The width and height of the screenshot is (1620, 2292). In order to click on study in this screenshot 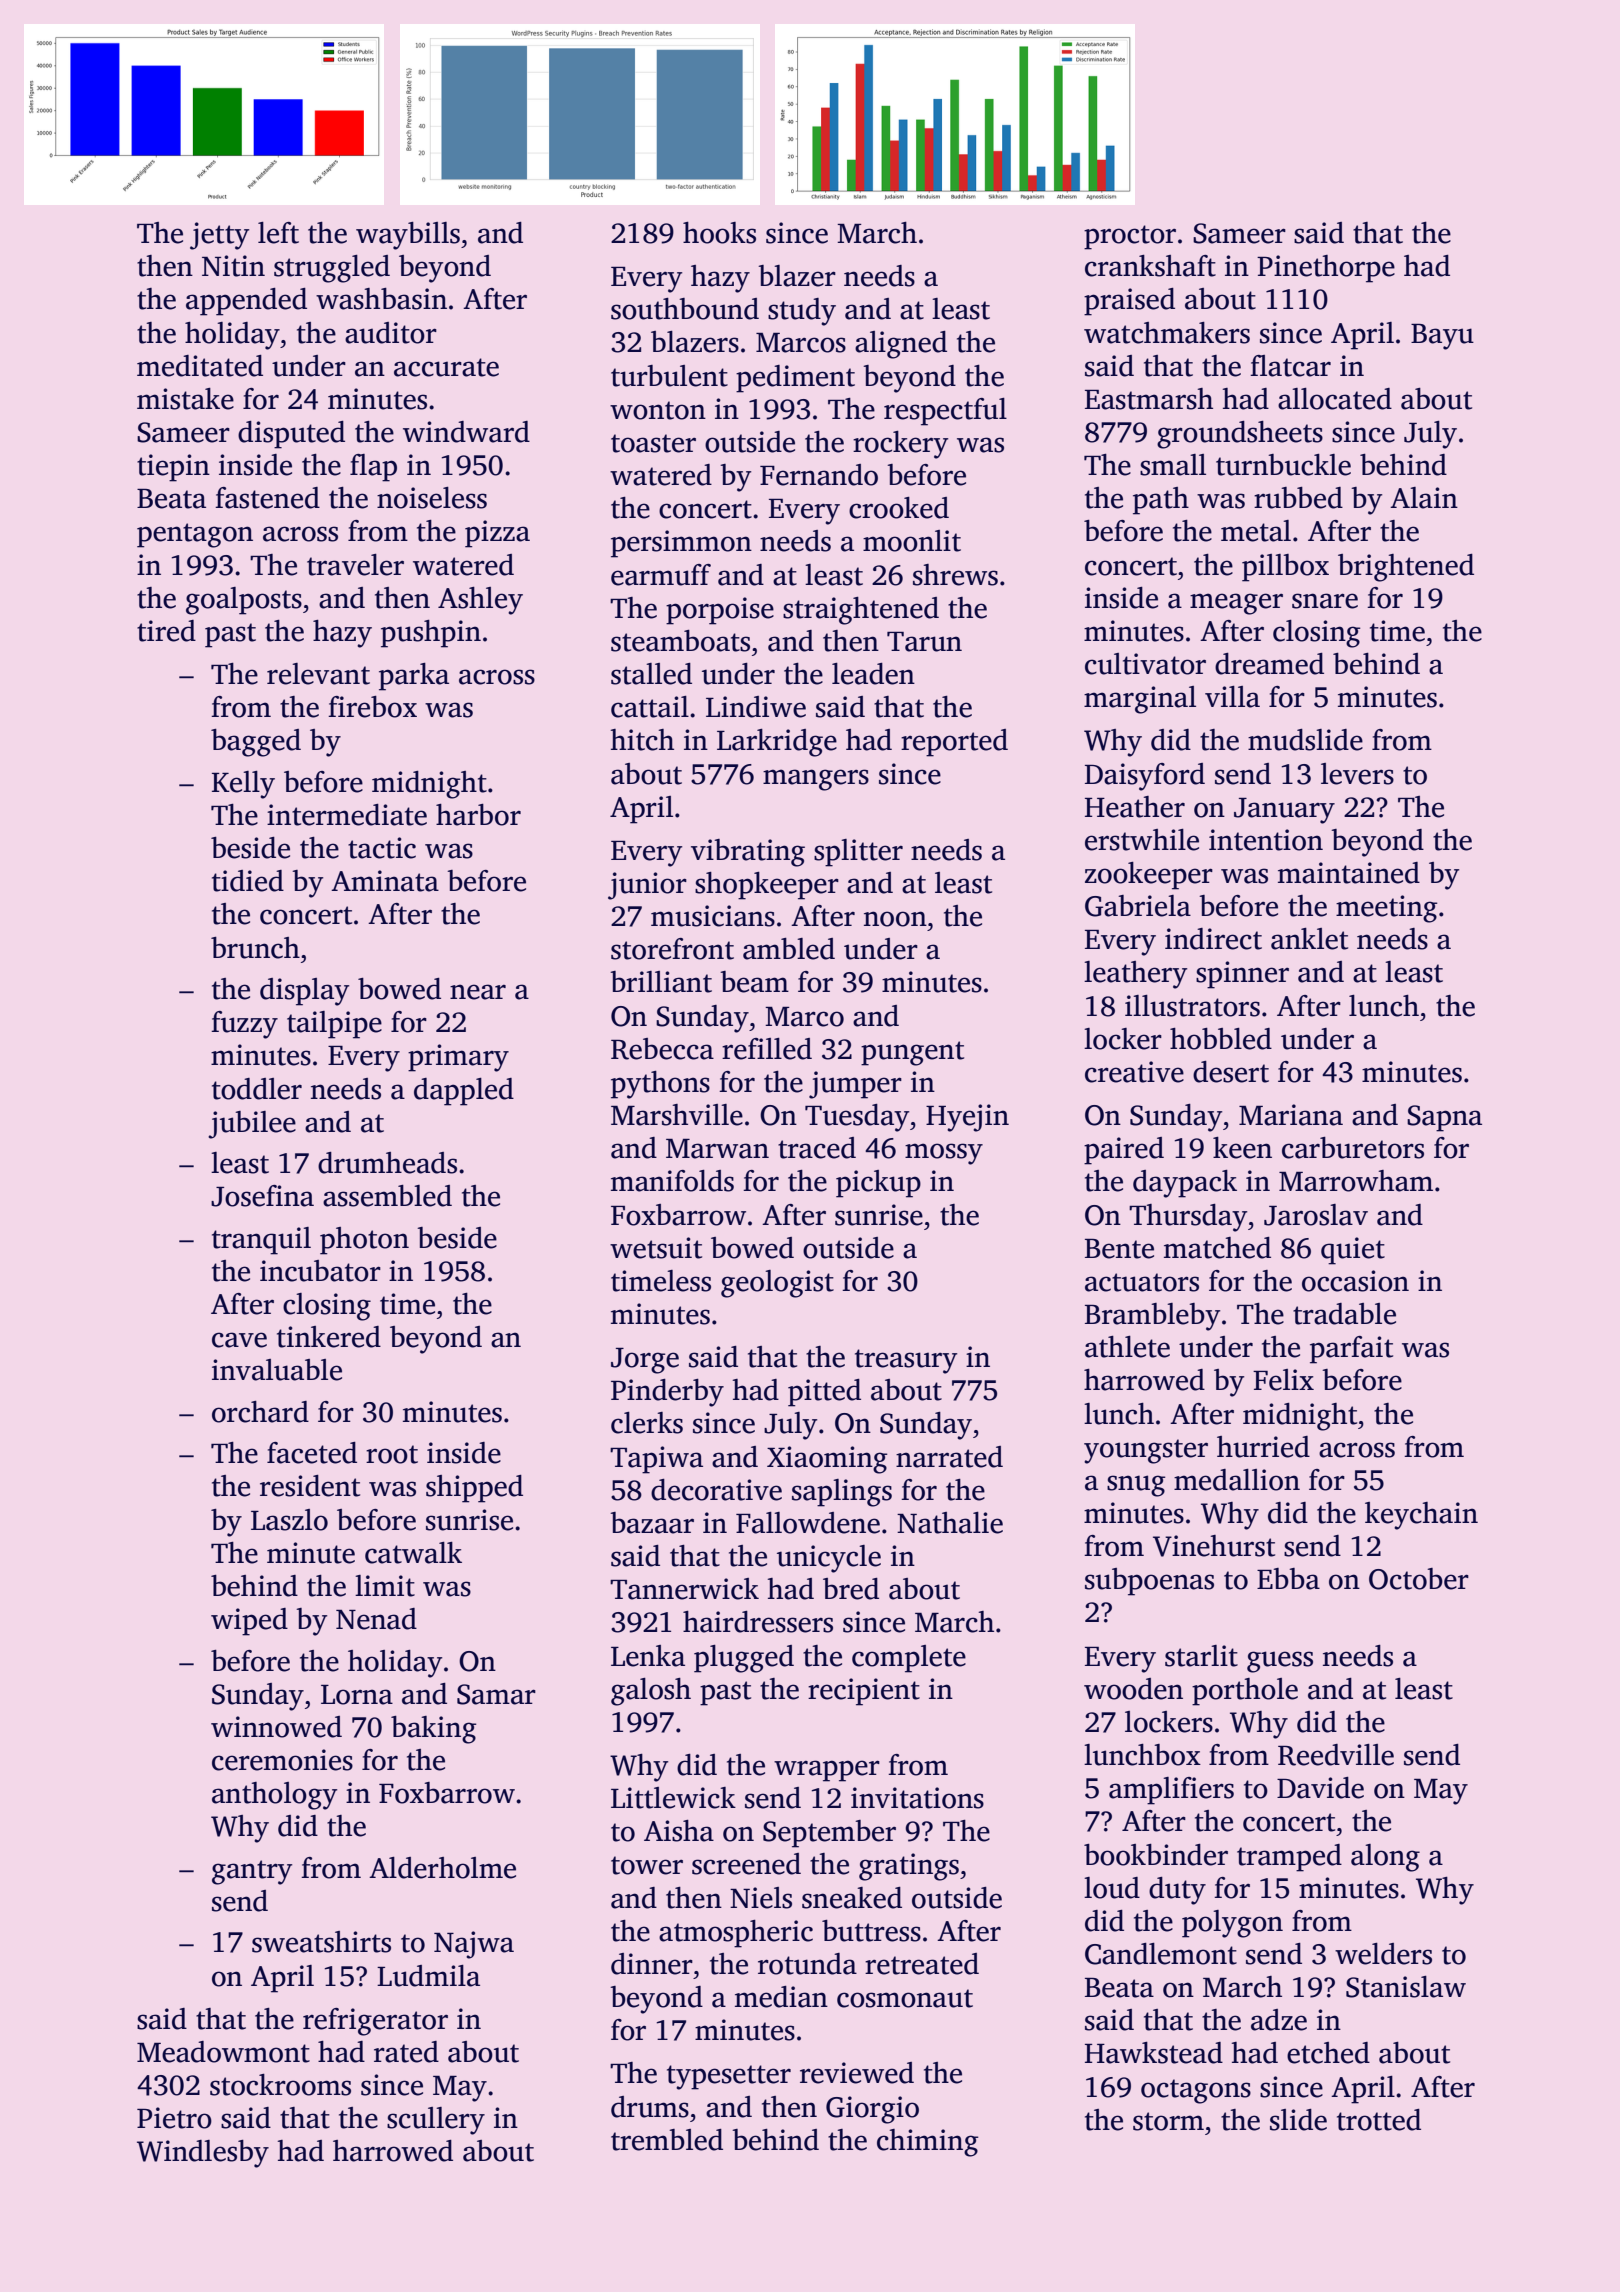, I will do `click(802, 312)`.
